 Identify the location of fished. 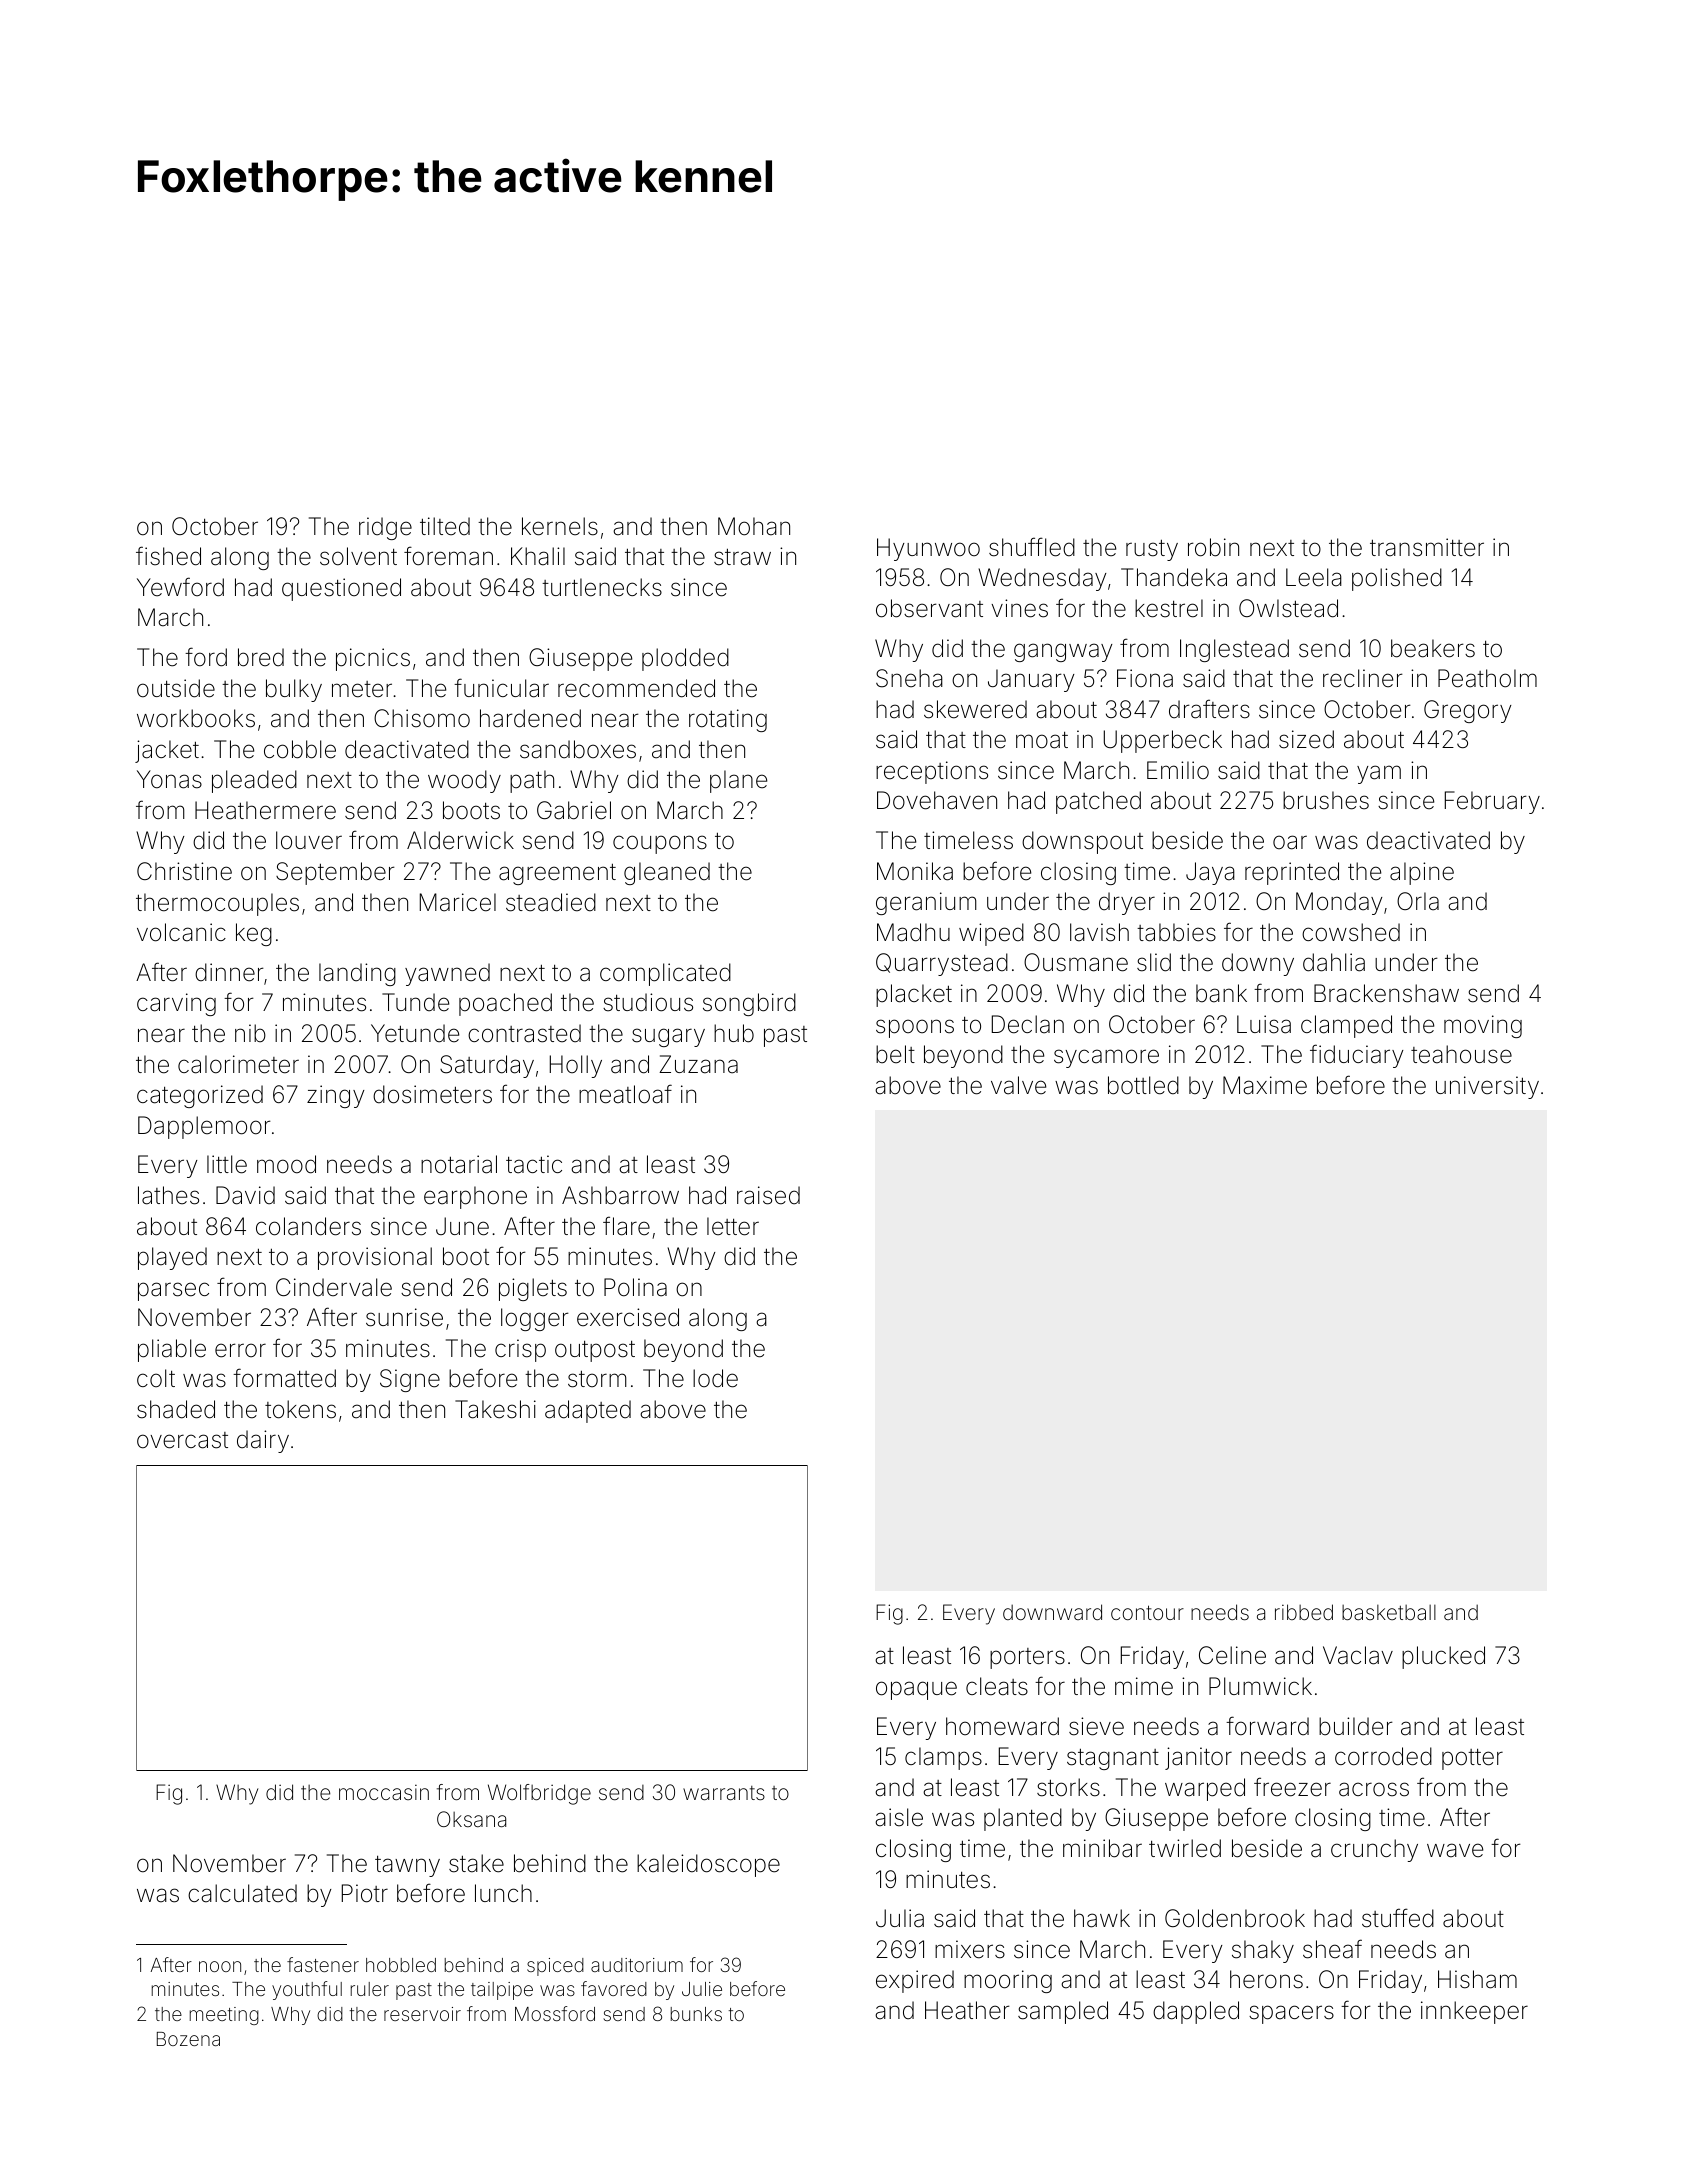
(168, 556).
